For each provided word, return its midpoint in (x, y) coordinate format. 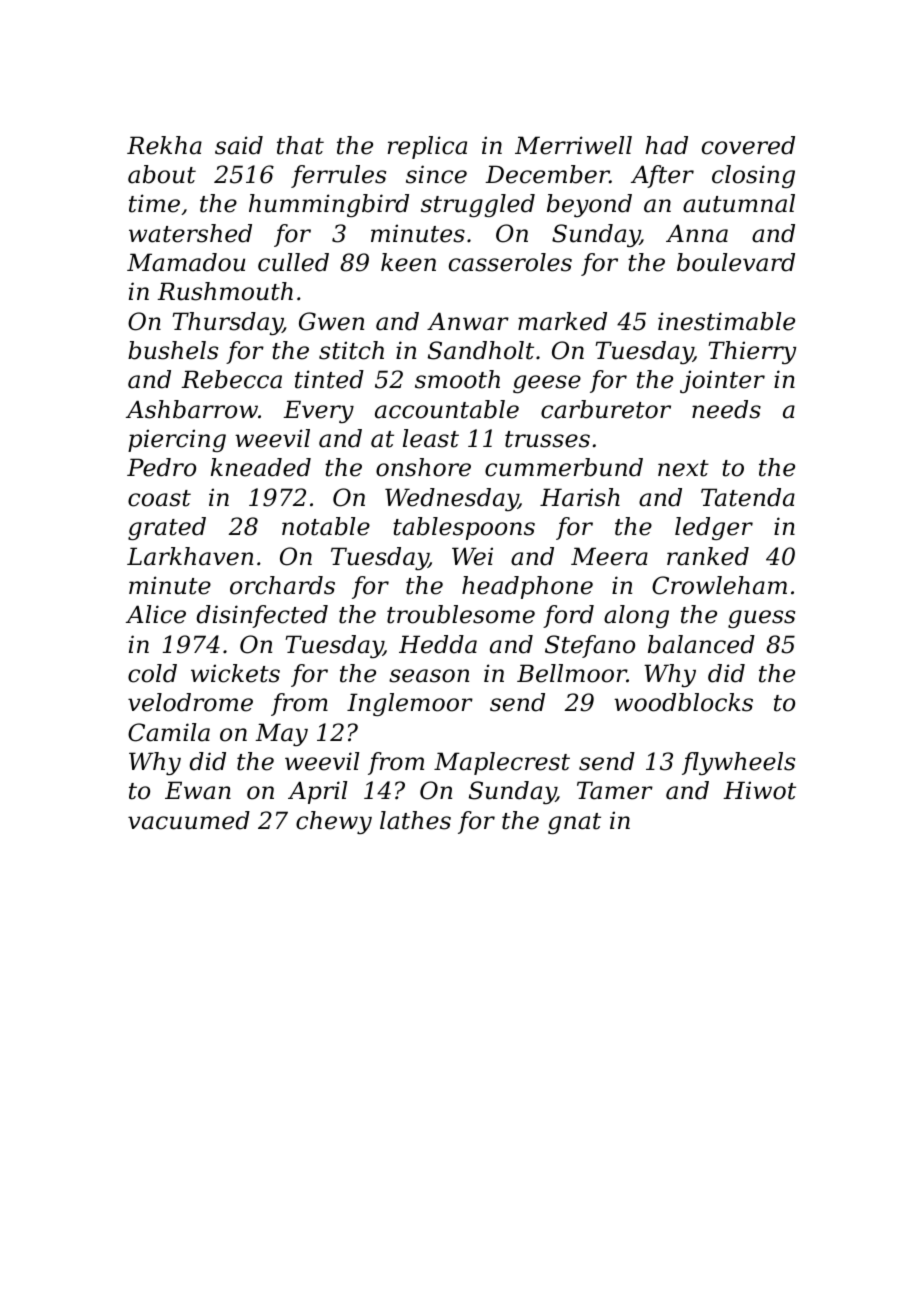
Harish (580, 497)
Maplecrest (502, 763)
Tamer (615, 790)
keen (408, 262)
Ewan (198, 790)
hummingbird (329, 205)
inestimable (726, 321)
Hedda (438, 644)
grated (167, 528)
